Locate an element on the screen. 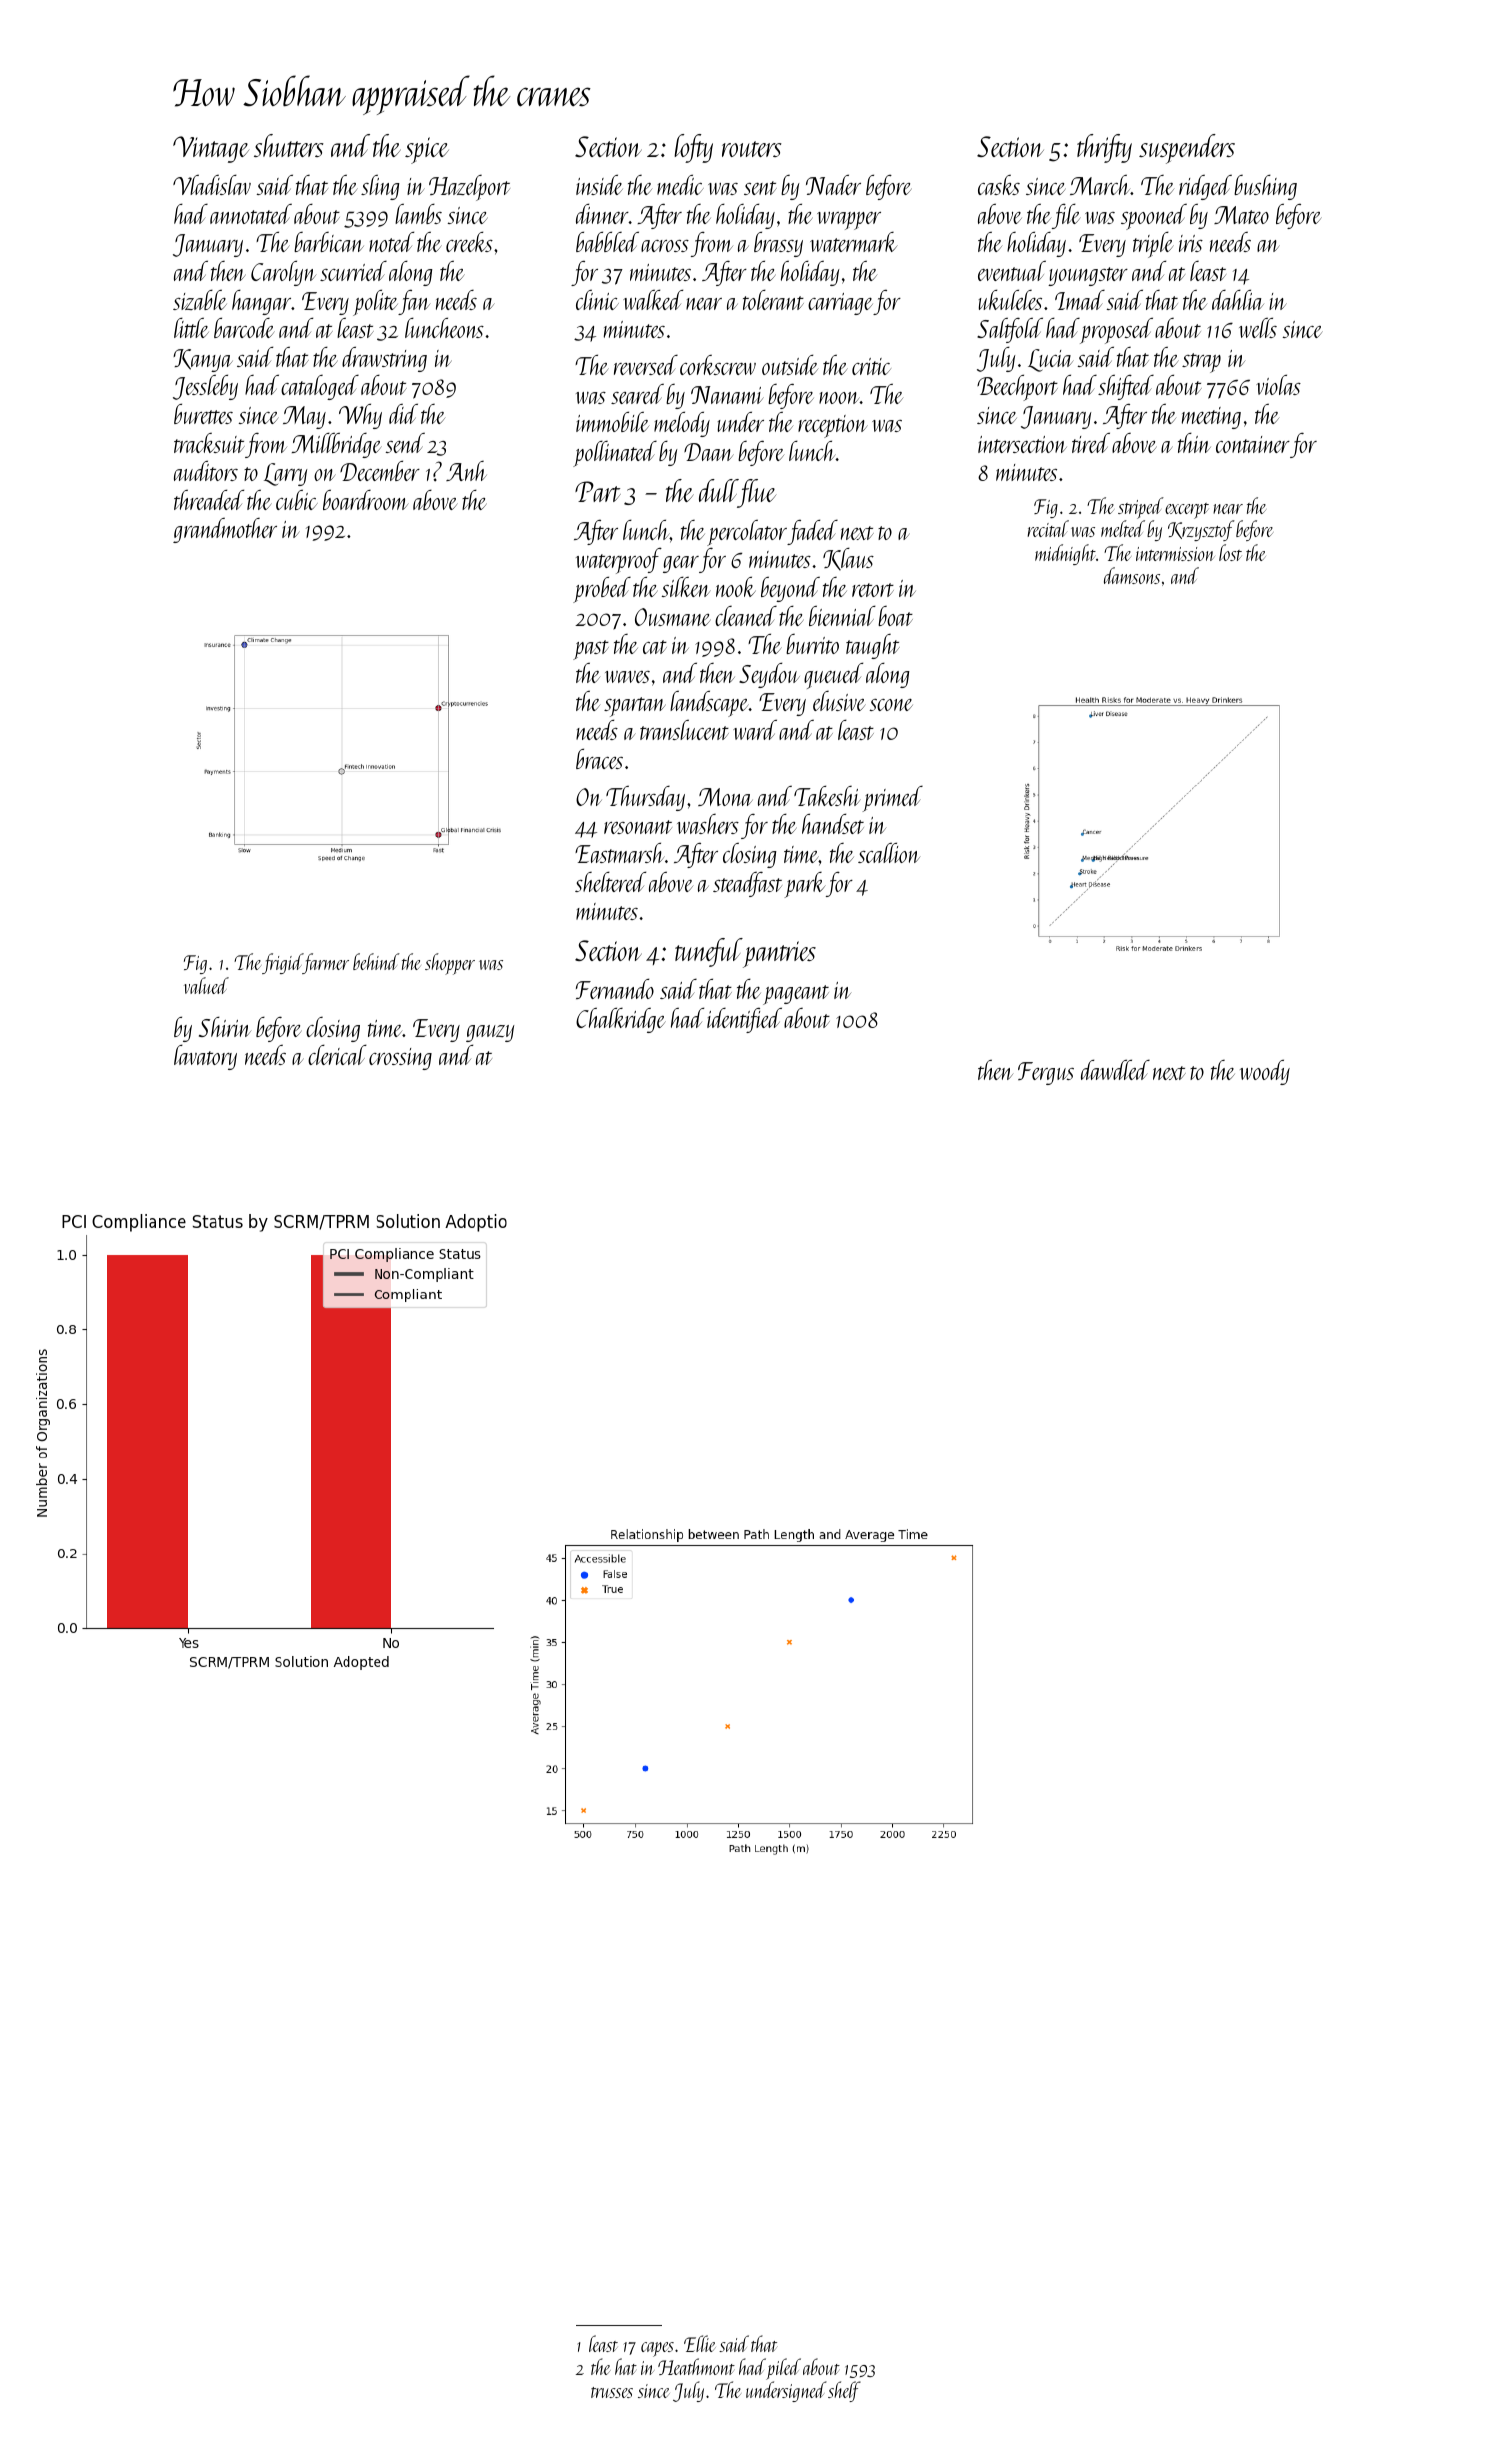 The height and width of the screenshot is (2464, 1496). damsons is located at coordinates (1132, 575).
